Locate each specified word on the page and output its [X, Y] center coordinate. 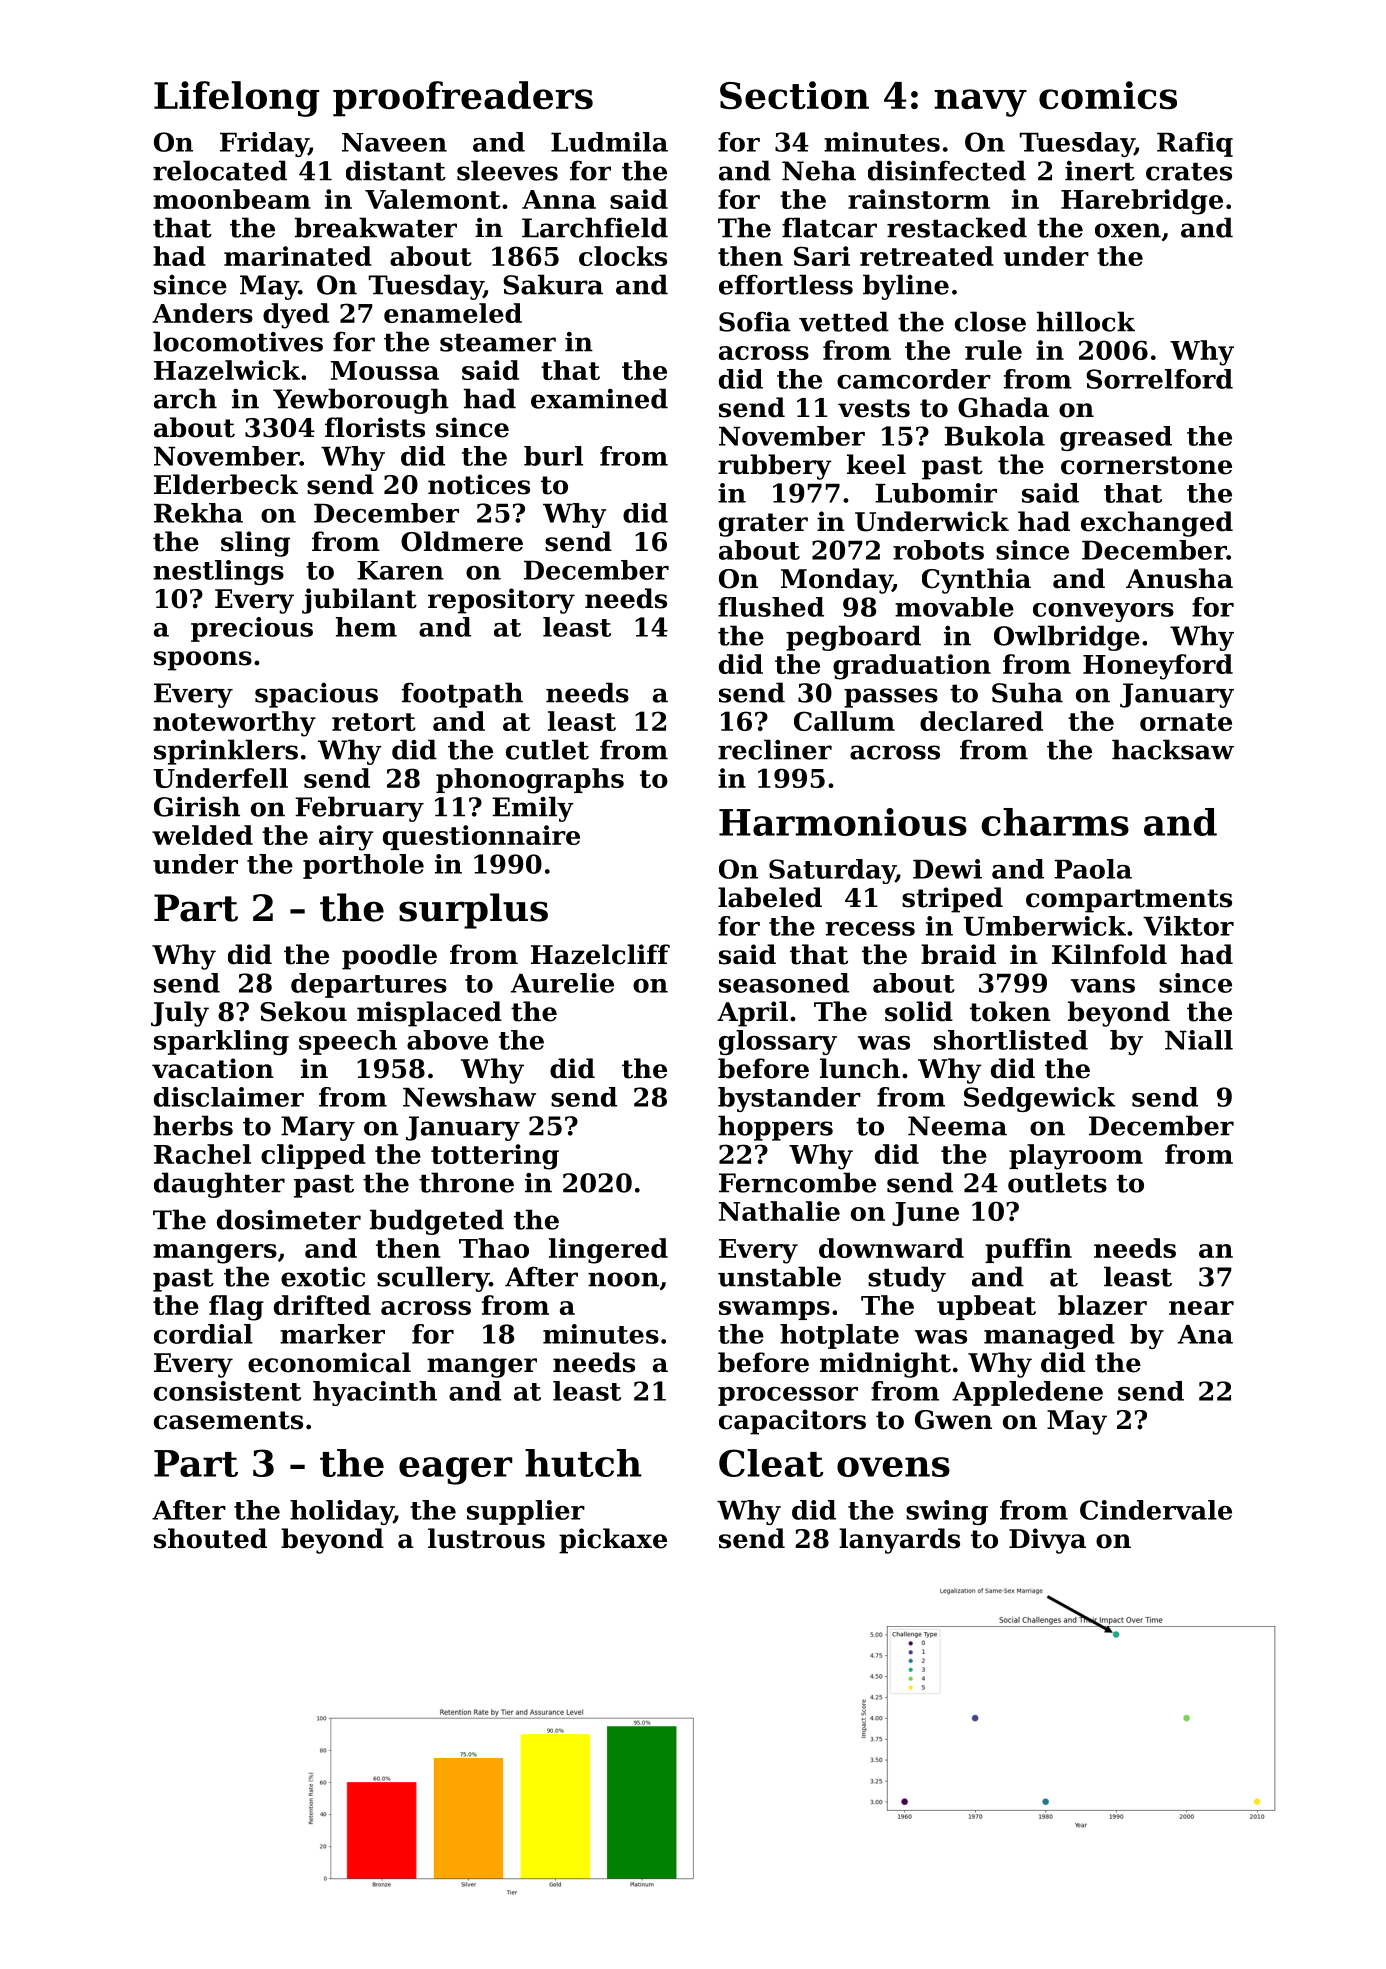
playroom [1076, 1157]
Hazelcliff [600, 954]
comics [1108, 95]
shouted [210, 1538]
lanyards [899, 1541]
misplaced [429, 1014]
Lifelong [236, 99]
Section [794, 95]
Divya [1047, 1541]
